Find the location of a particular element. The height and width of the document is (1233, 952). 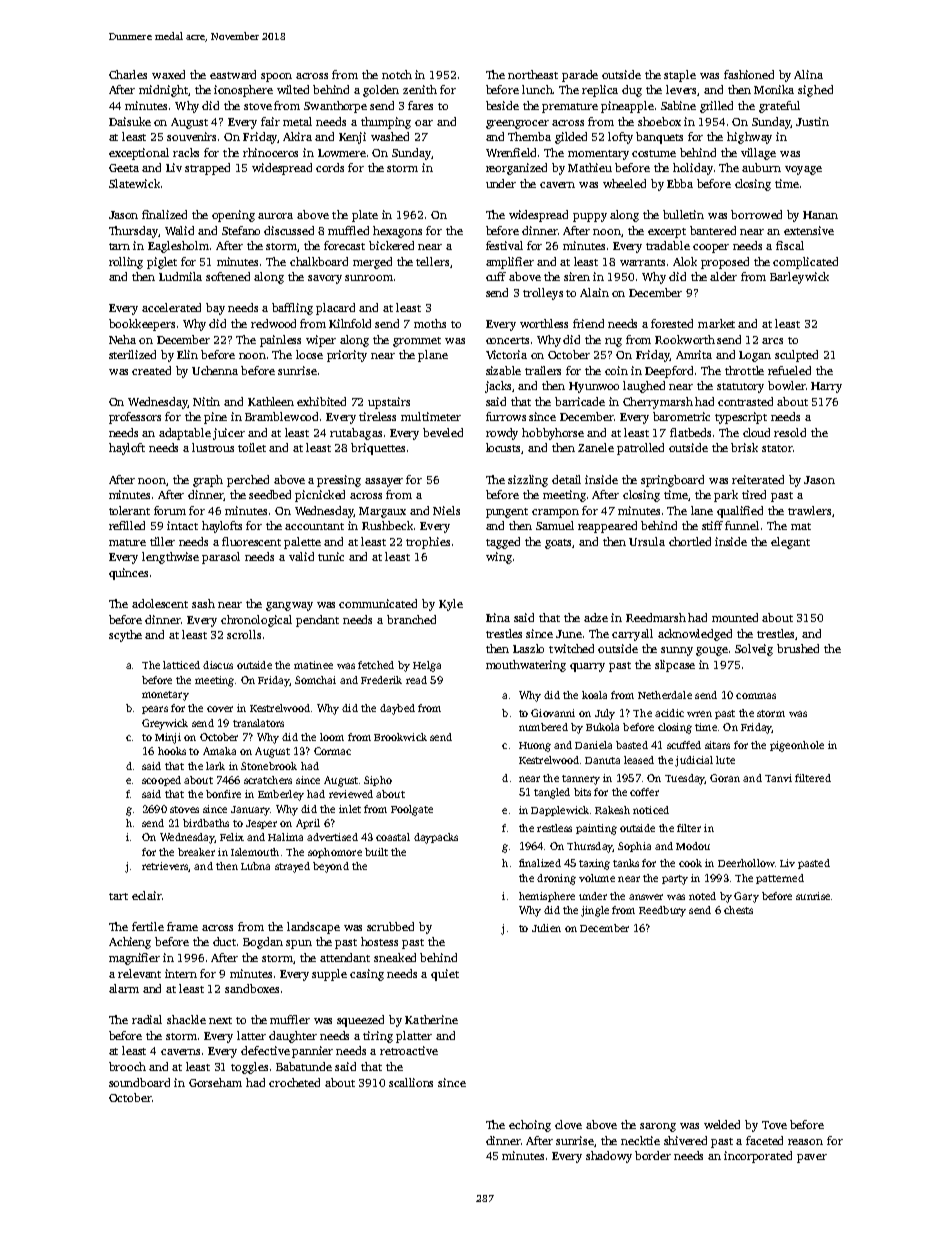

basted is located at coordinates (632, 745).
